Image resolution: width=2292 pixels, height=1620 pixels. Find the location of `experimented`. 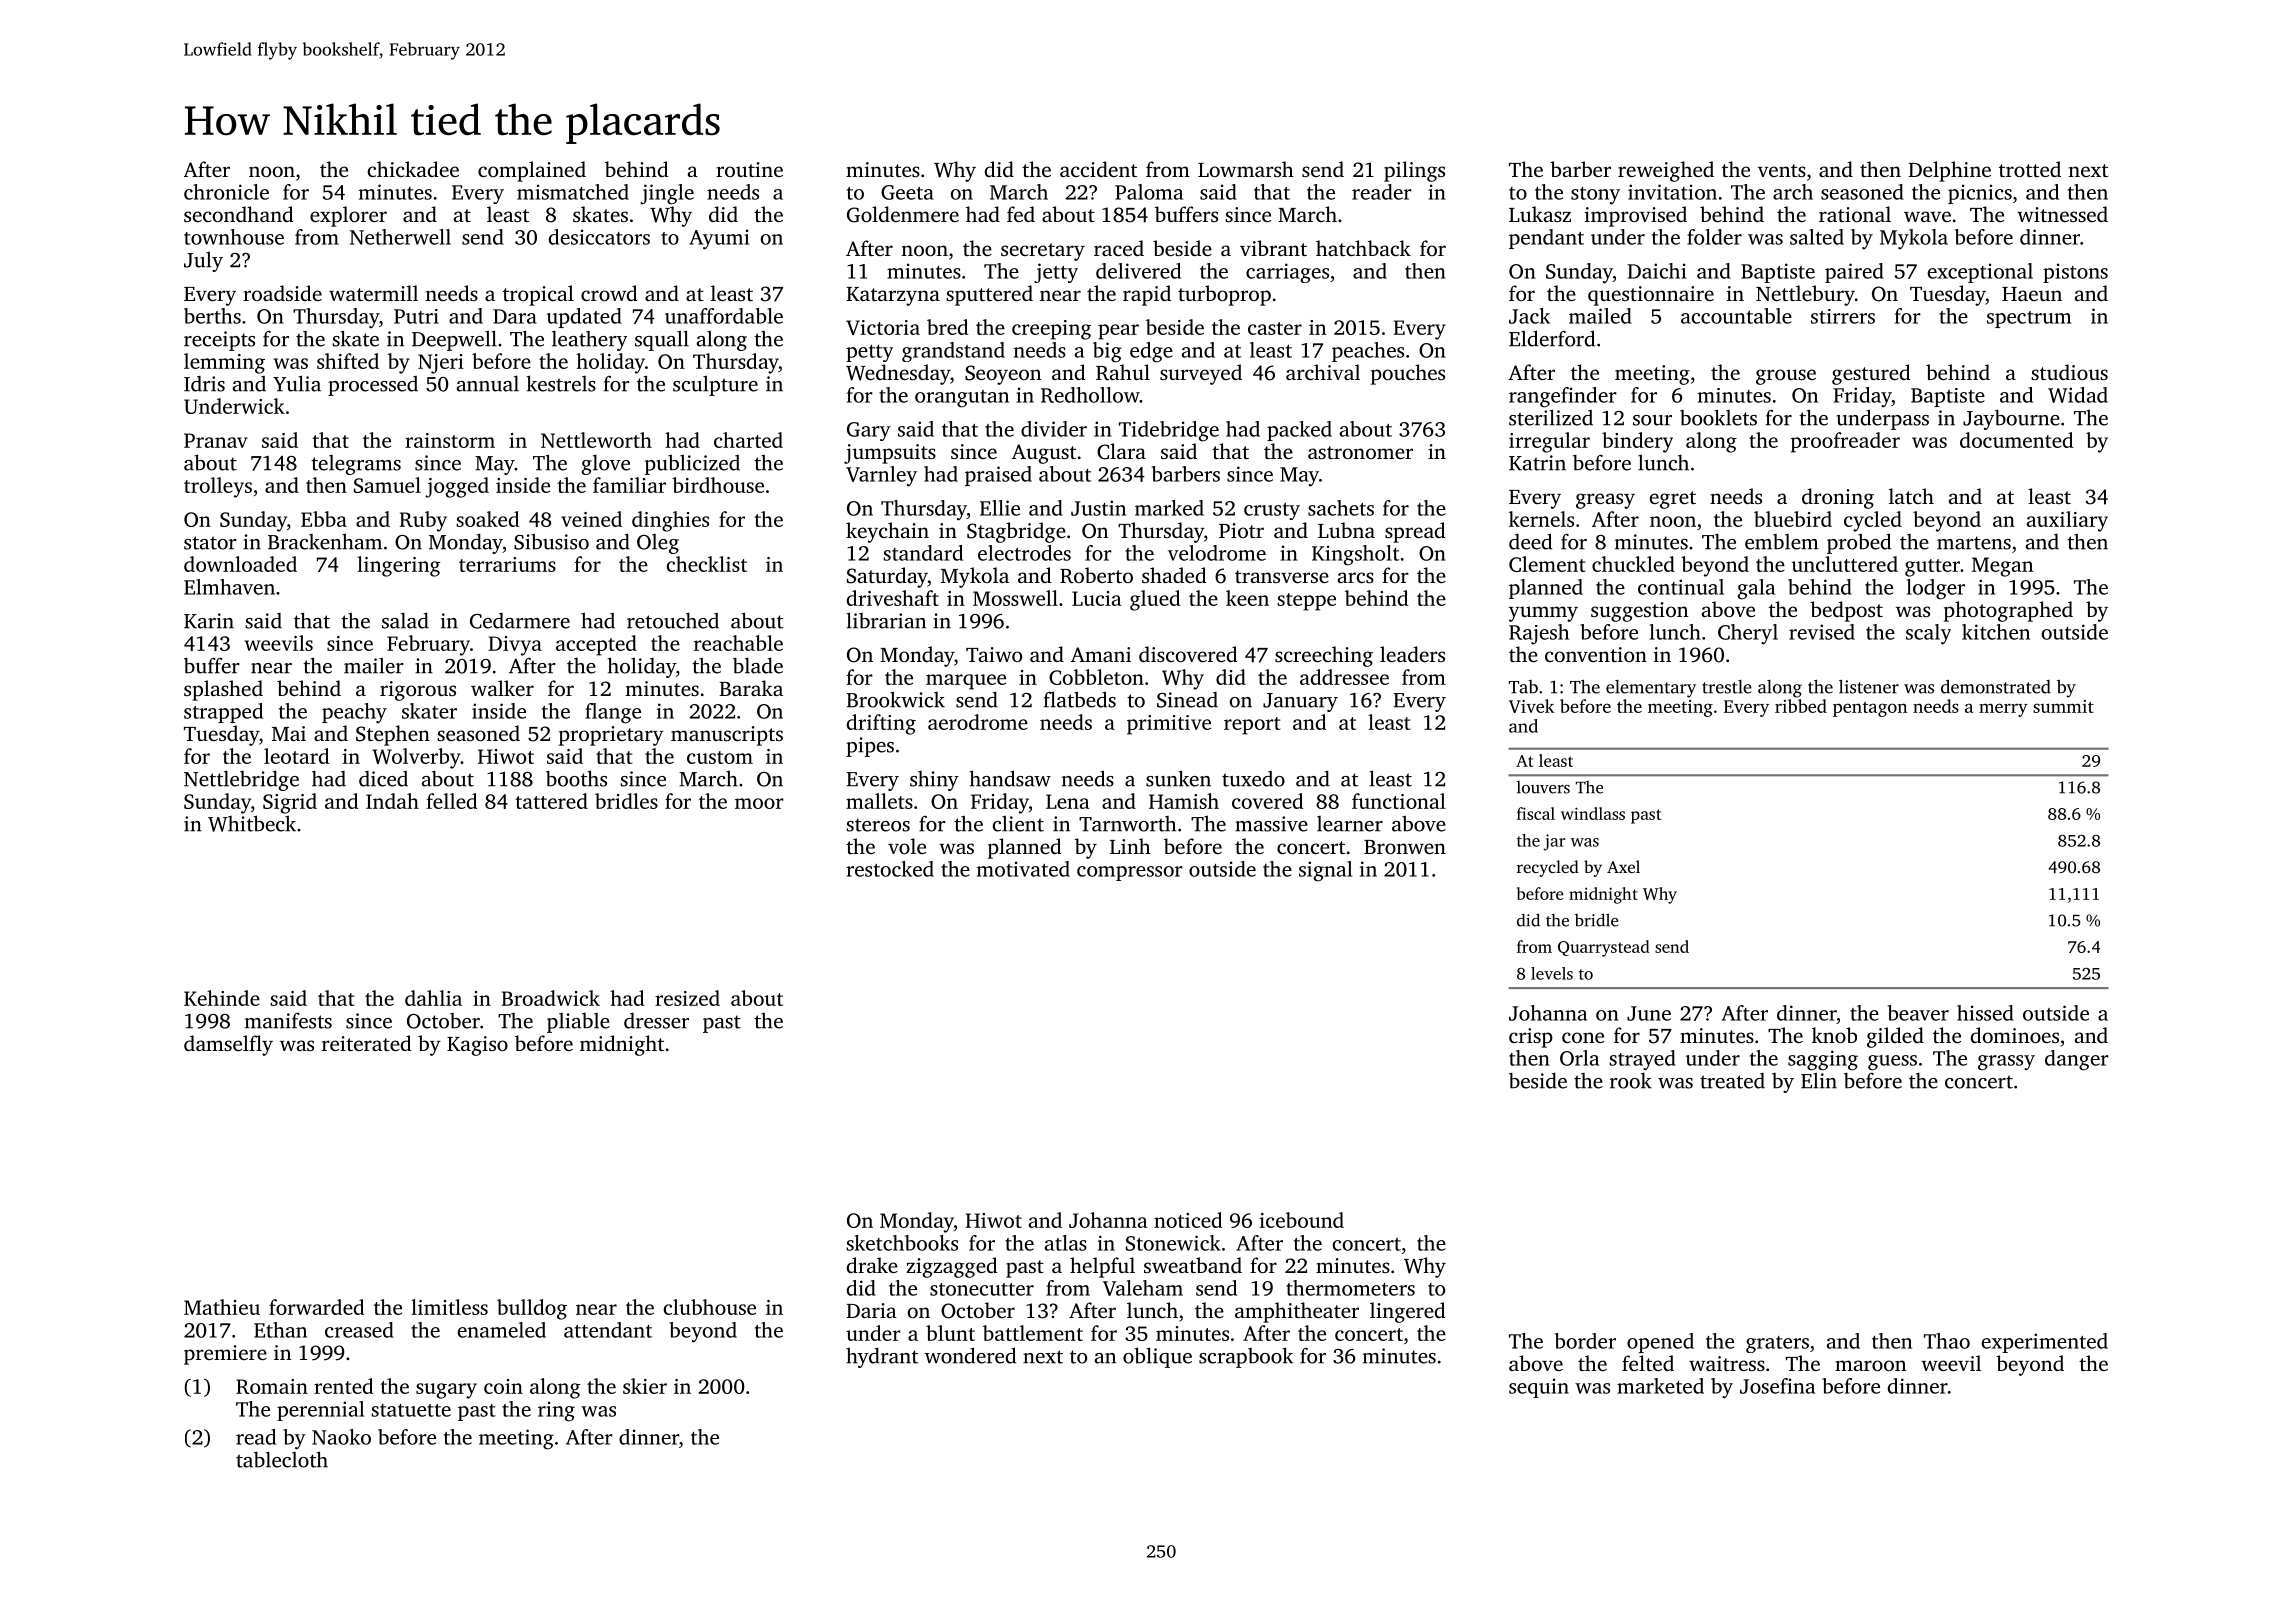

experimented is located at coordinates (2044, 1343).
